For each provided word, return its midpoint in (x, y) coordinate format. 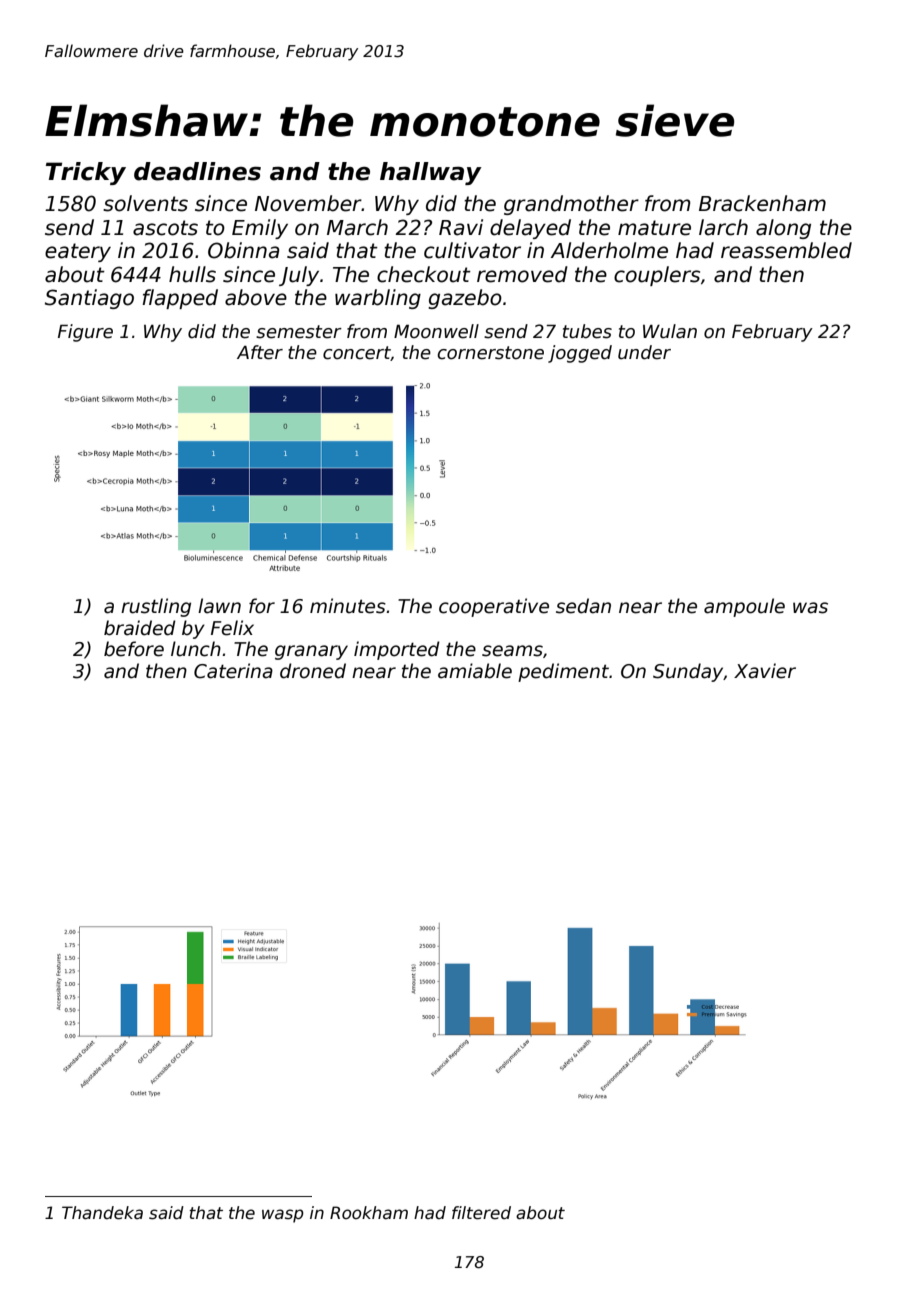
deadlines (197, 171)
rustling (156, 607)
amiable (475, 671)
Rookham (369, 1213)
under (644, 352)
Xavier (765, 671)
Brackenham (762, 203)
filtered (481, 1213)
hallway (431, 173)
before (134, 649)
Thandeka (102, 1213)
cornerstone (490, 353)
